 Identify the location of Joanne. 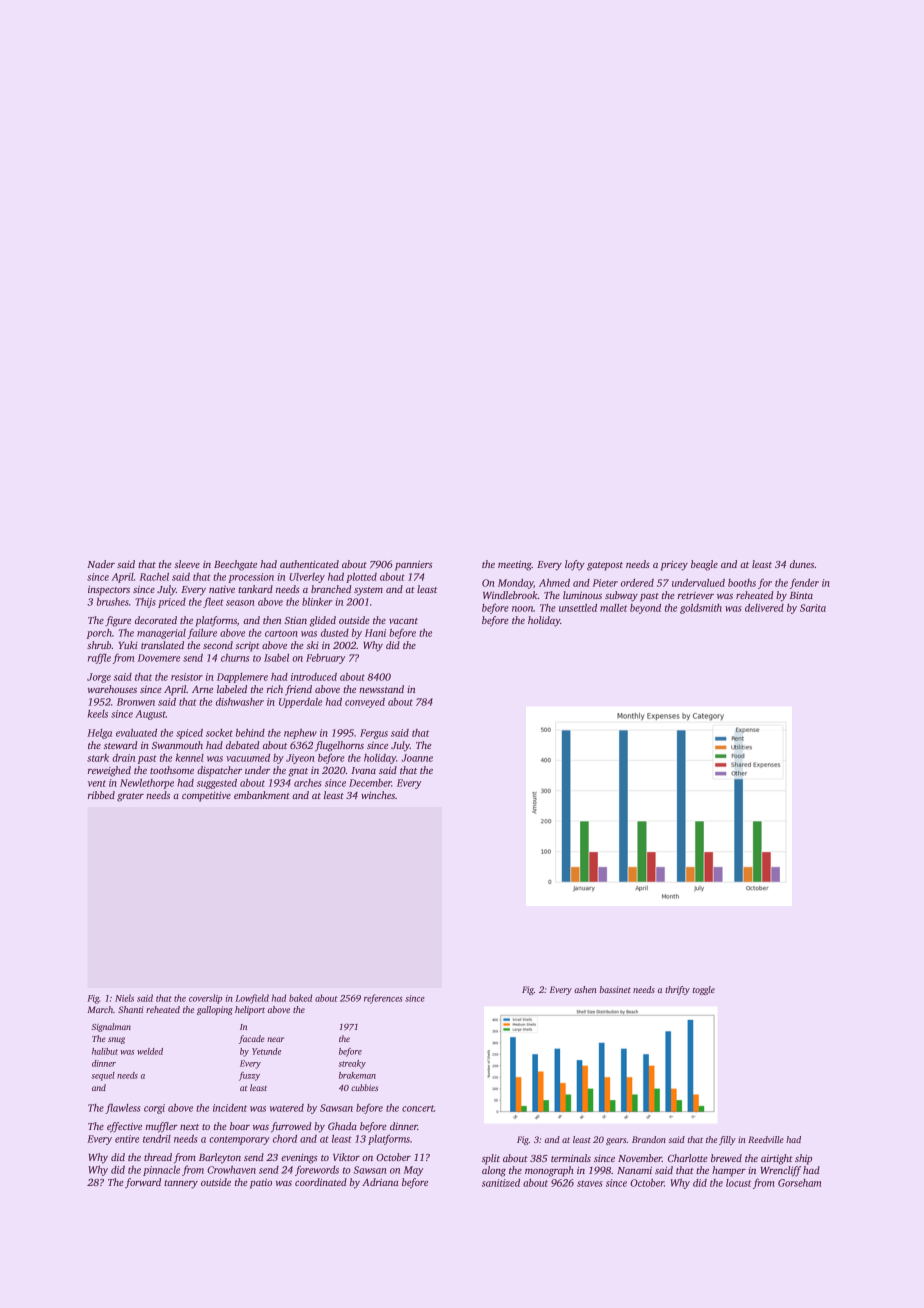
(417, 758).
